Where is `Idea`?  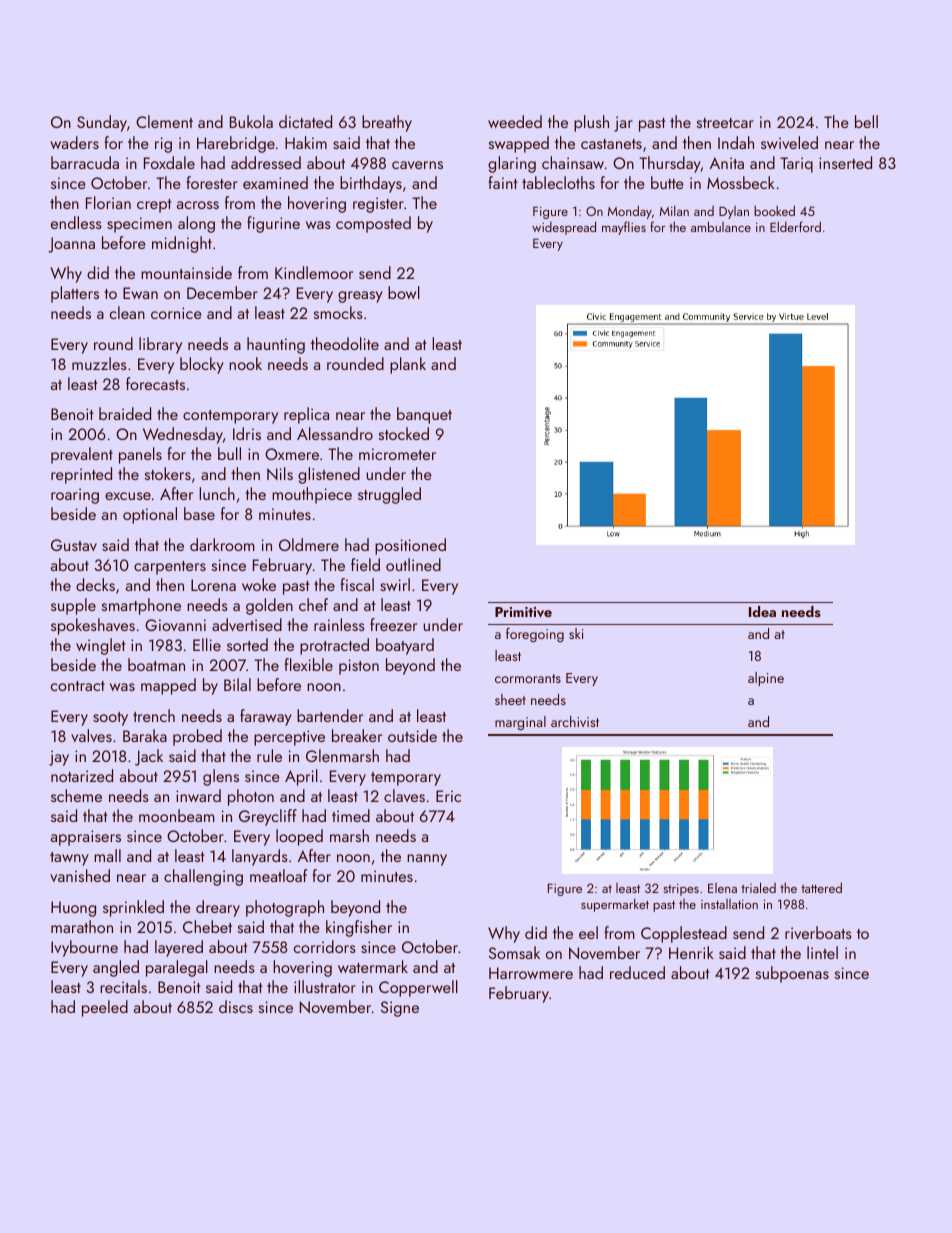 Idea is located at coordinates (762, 611).
